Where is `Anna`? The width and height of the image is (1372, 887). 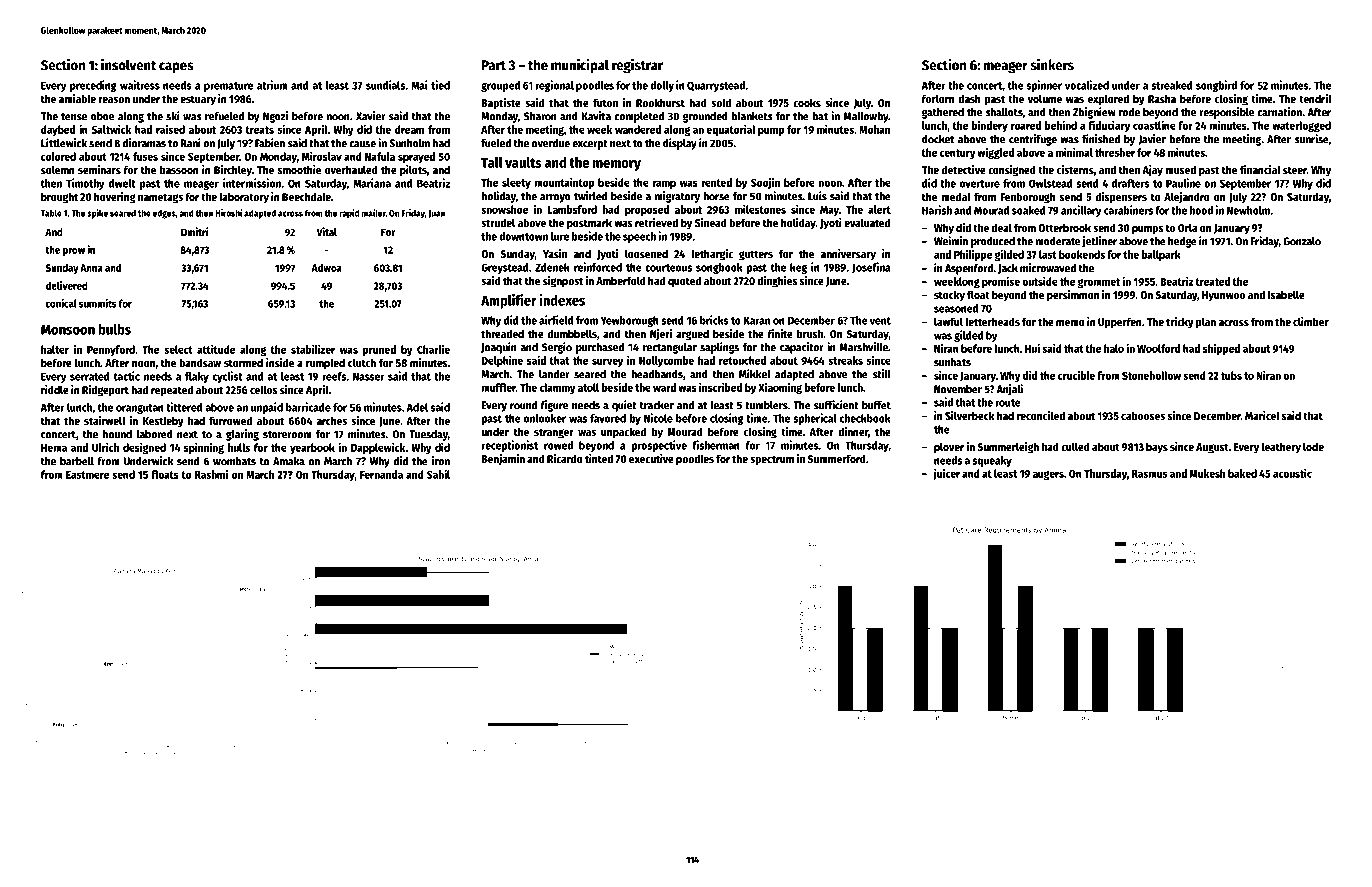
Anna is located at coordinates (91, 268).
